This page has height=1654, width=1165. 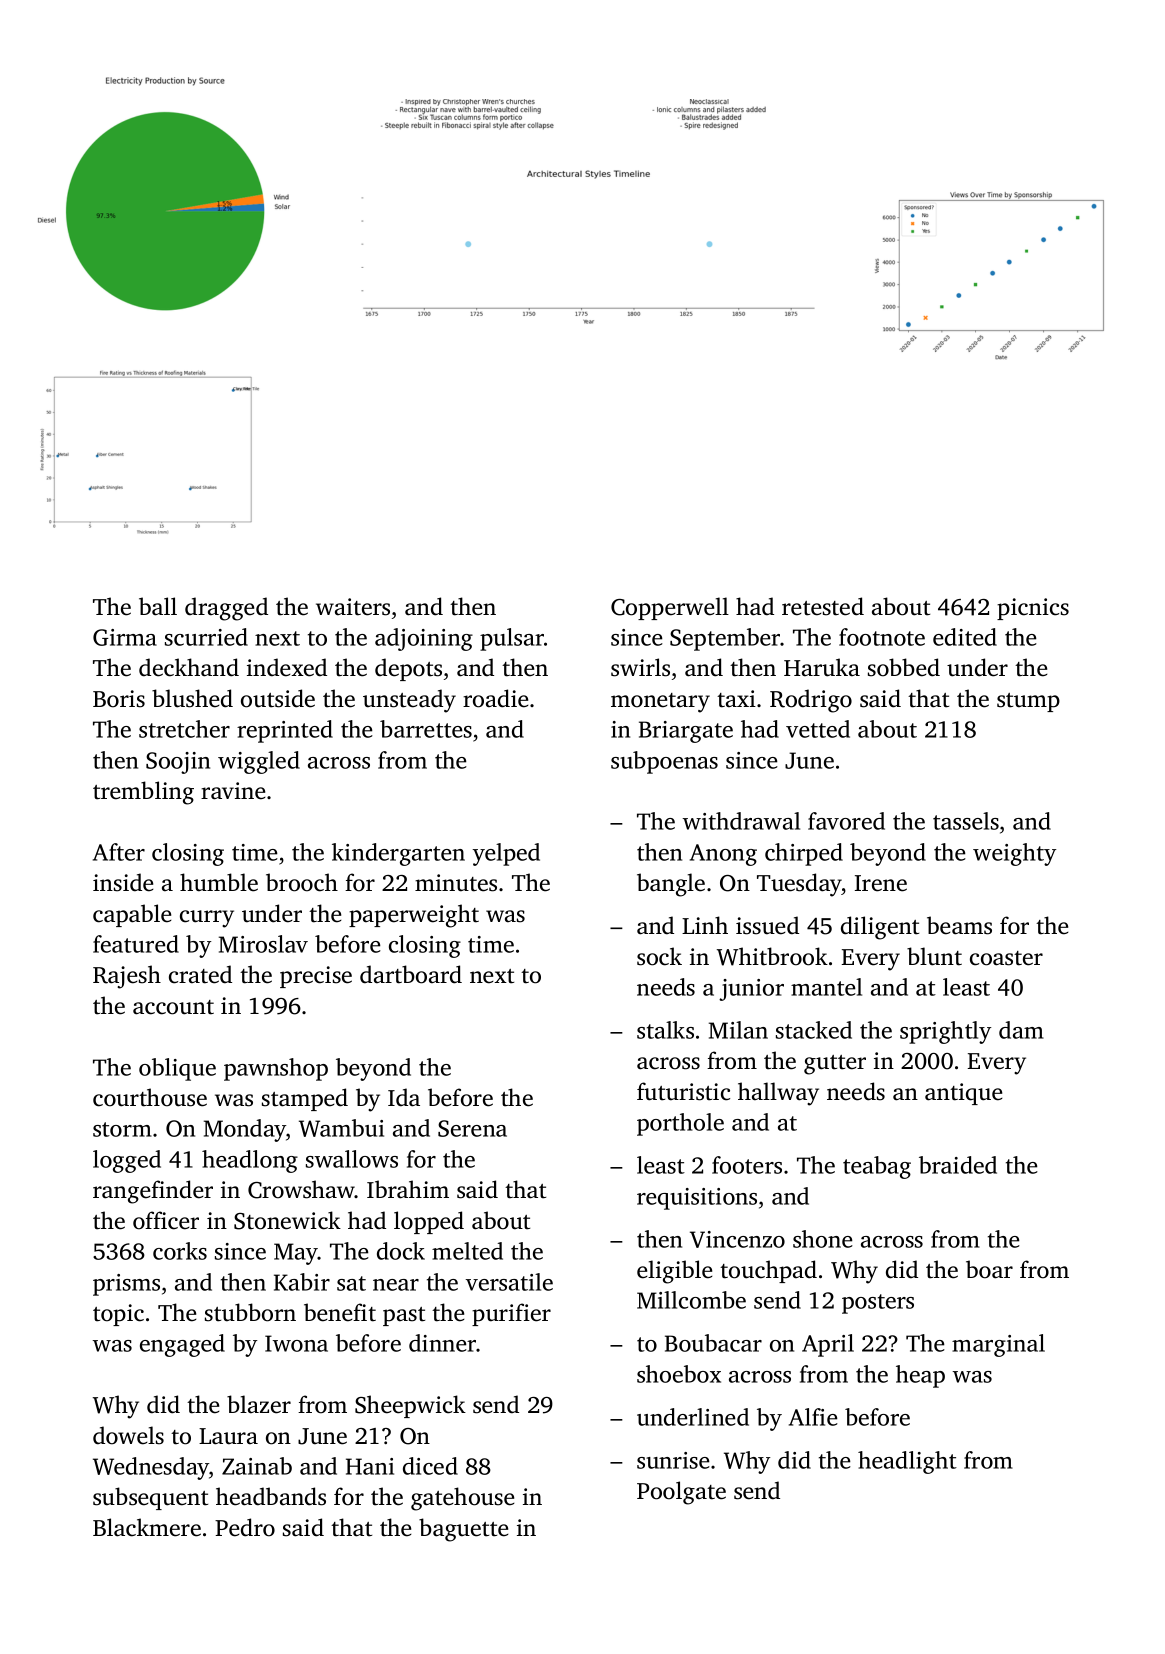 What do you see at coordinates (846, 821) in the page?
I see `favored` at bounding box center [846, 821].
